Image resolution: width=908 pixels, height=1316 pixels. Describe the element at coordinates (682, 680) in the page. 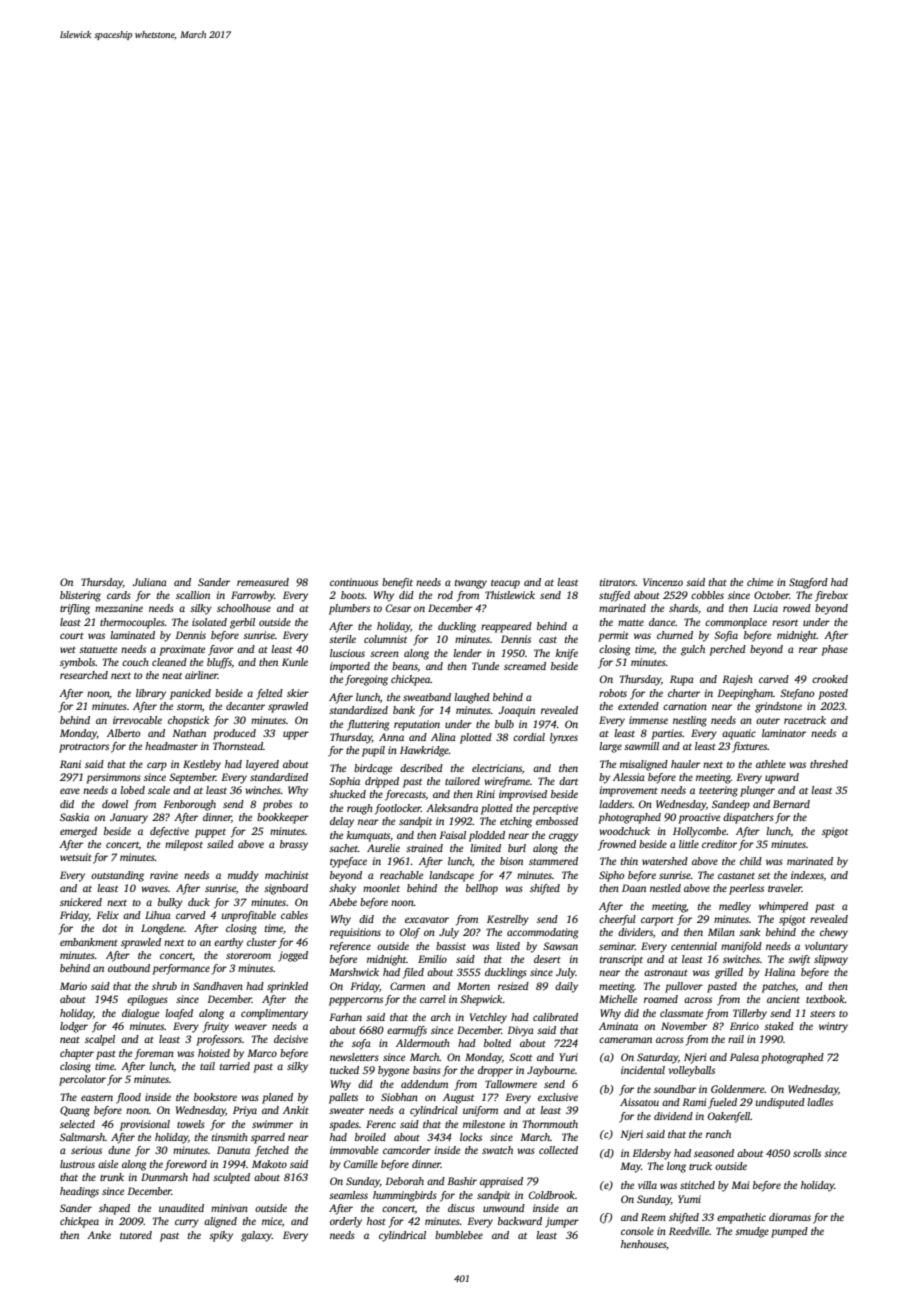

I see `Rupa` at that location.
